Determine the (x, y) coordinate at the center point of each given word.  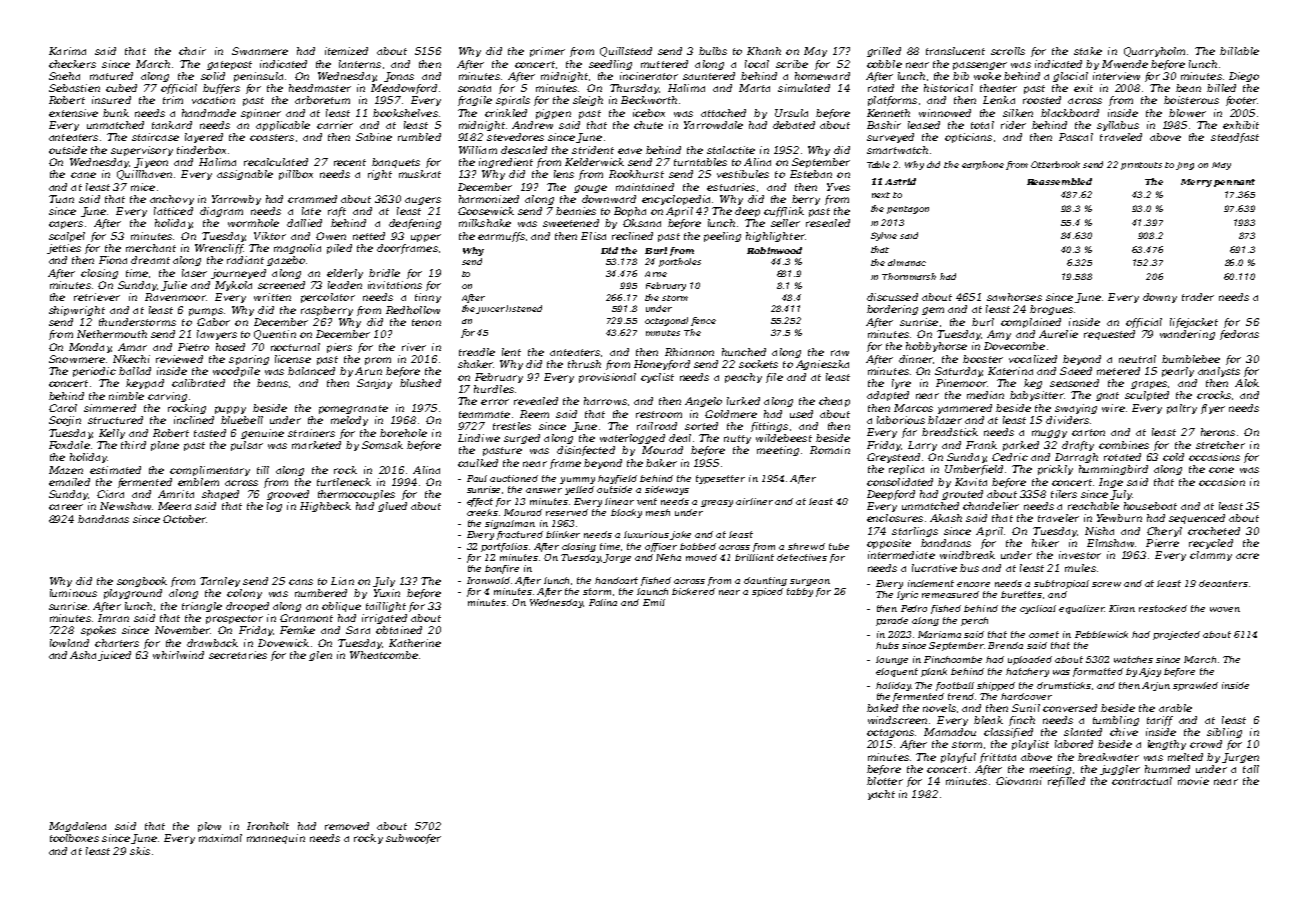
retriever (97, 297)
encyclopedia (676, 200)
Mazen (66, 470)
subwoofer (413, 839)
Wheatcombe (384, 655)
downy (1160, 298)
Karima (67, 51)
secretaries (238, 655)
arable (1175, 708)
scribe (792, 64)
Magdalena (77, 827)
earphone (983, 165)
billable (1239, 51)
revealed (536, 401)
